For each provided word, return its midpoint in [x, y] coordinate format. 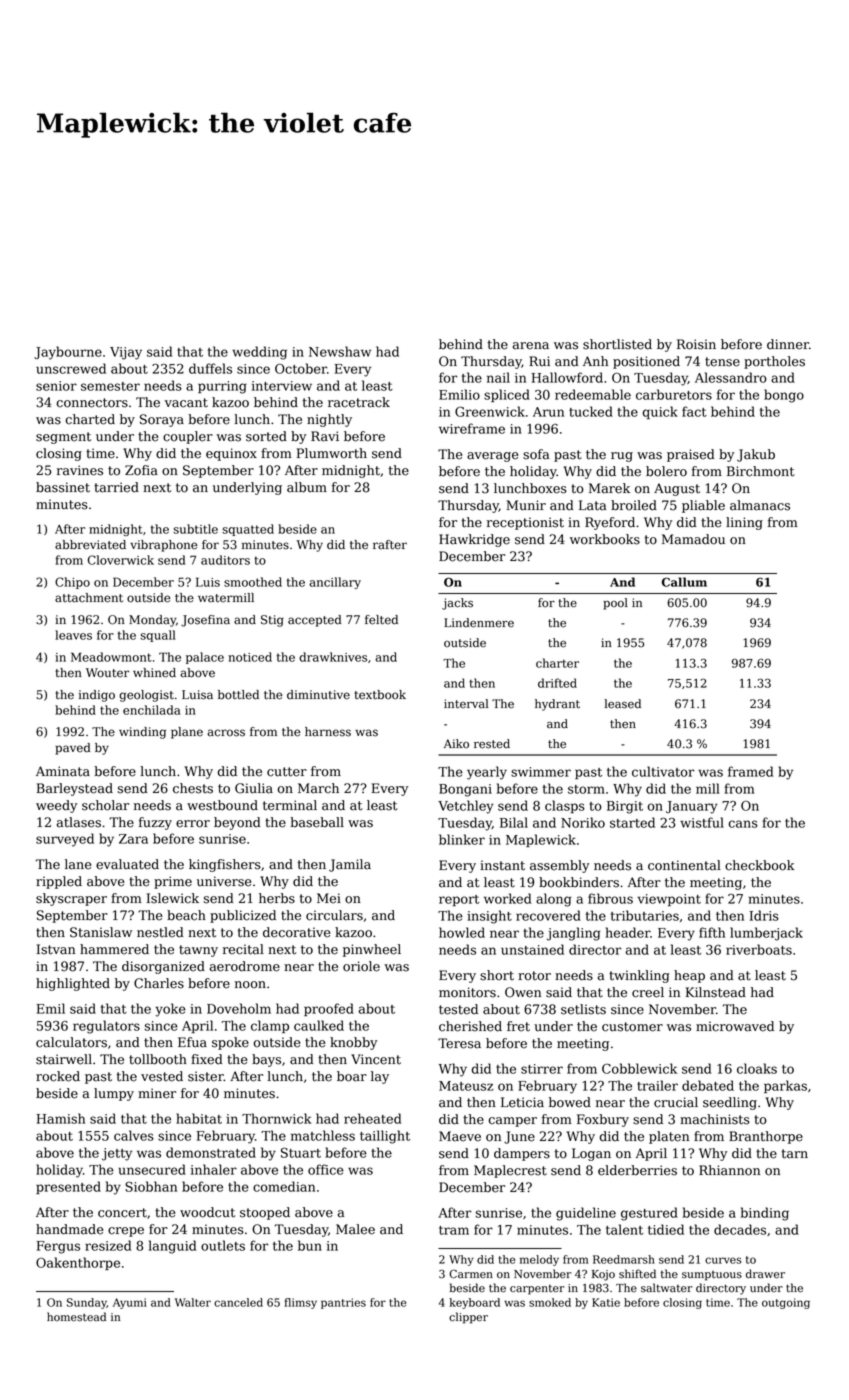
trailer [657, 1085]
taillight [385, 1137]
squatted [248, 530]
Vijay [126, 353]
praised [691, 455]
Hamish [60, 1118]
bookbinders [579, 882]
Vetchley [466, 807]
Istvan [56, 949]
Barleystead [75, 789]
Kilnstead [716, 992]
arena [531, 346]
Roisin [696, 344]
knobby [353, 1043]
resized [108, 1245]
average [492, 457]
